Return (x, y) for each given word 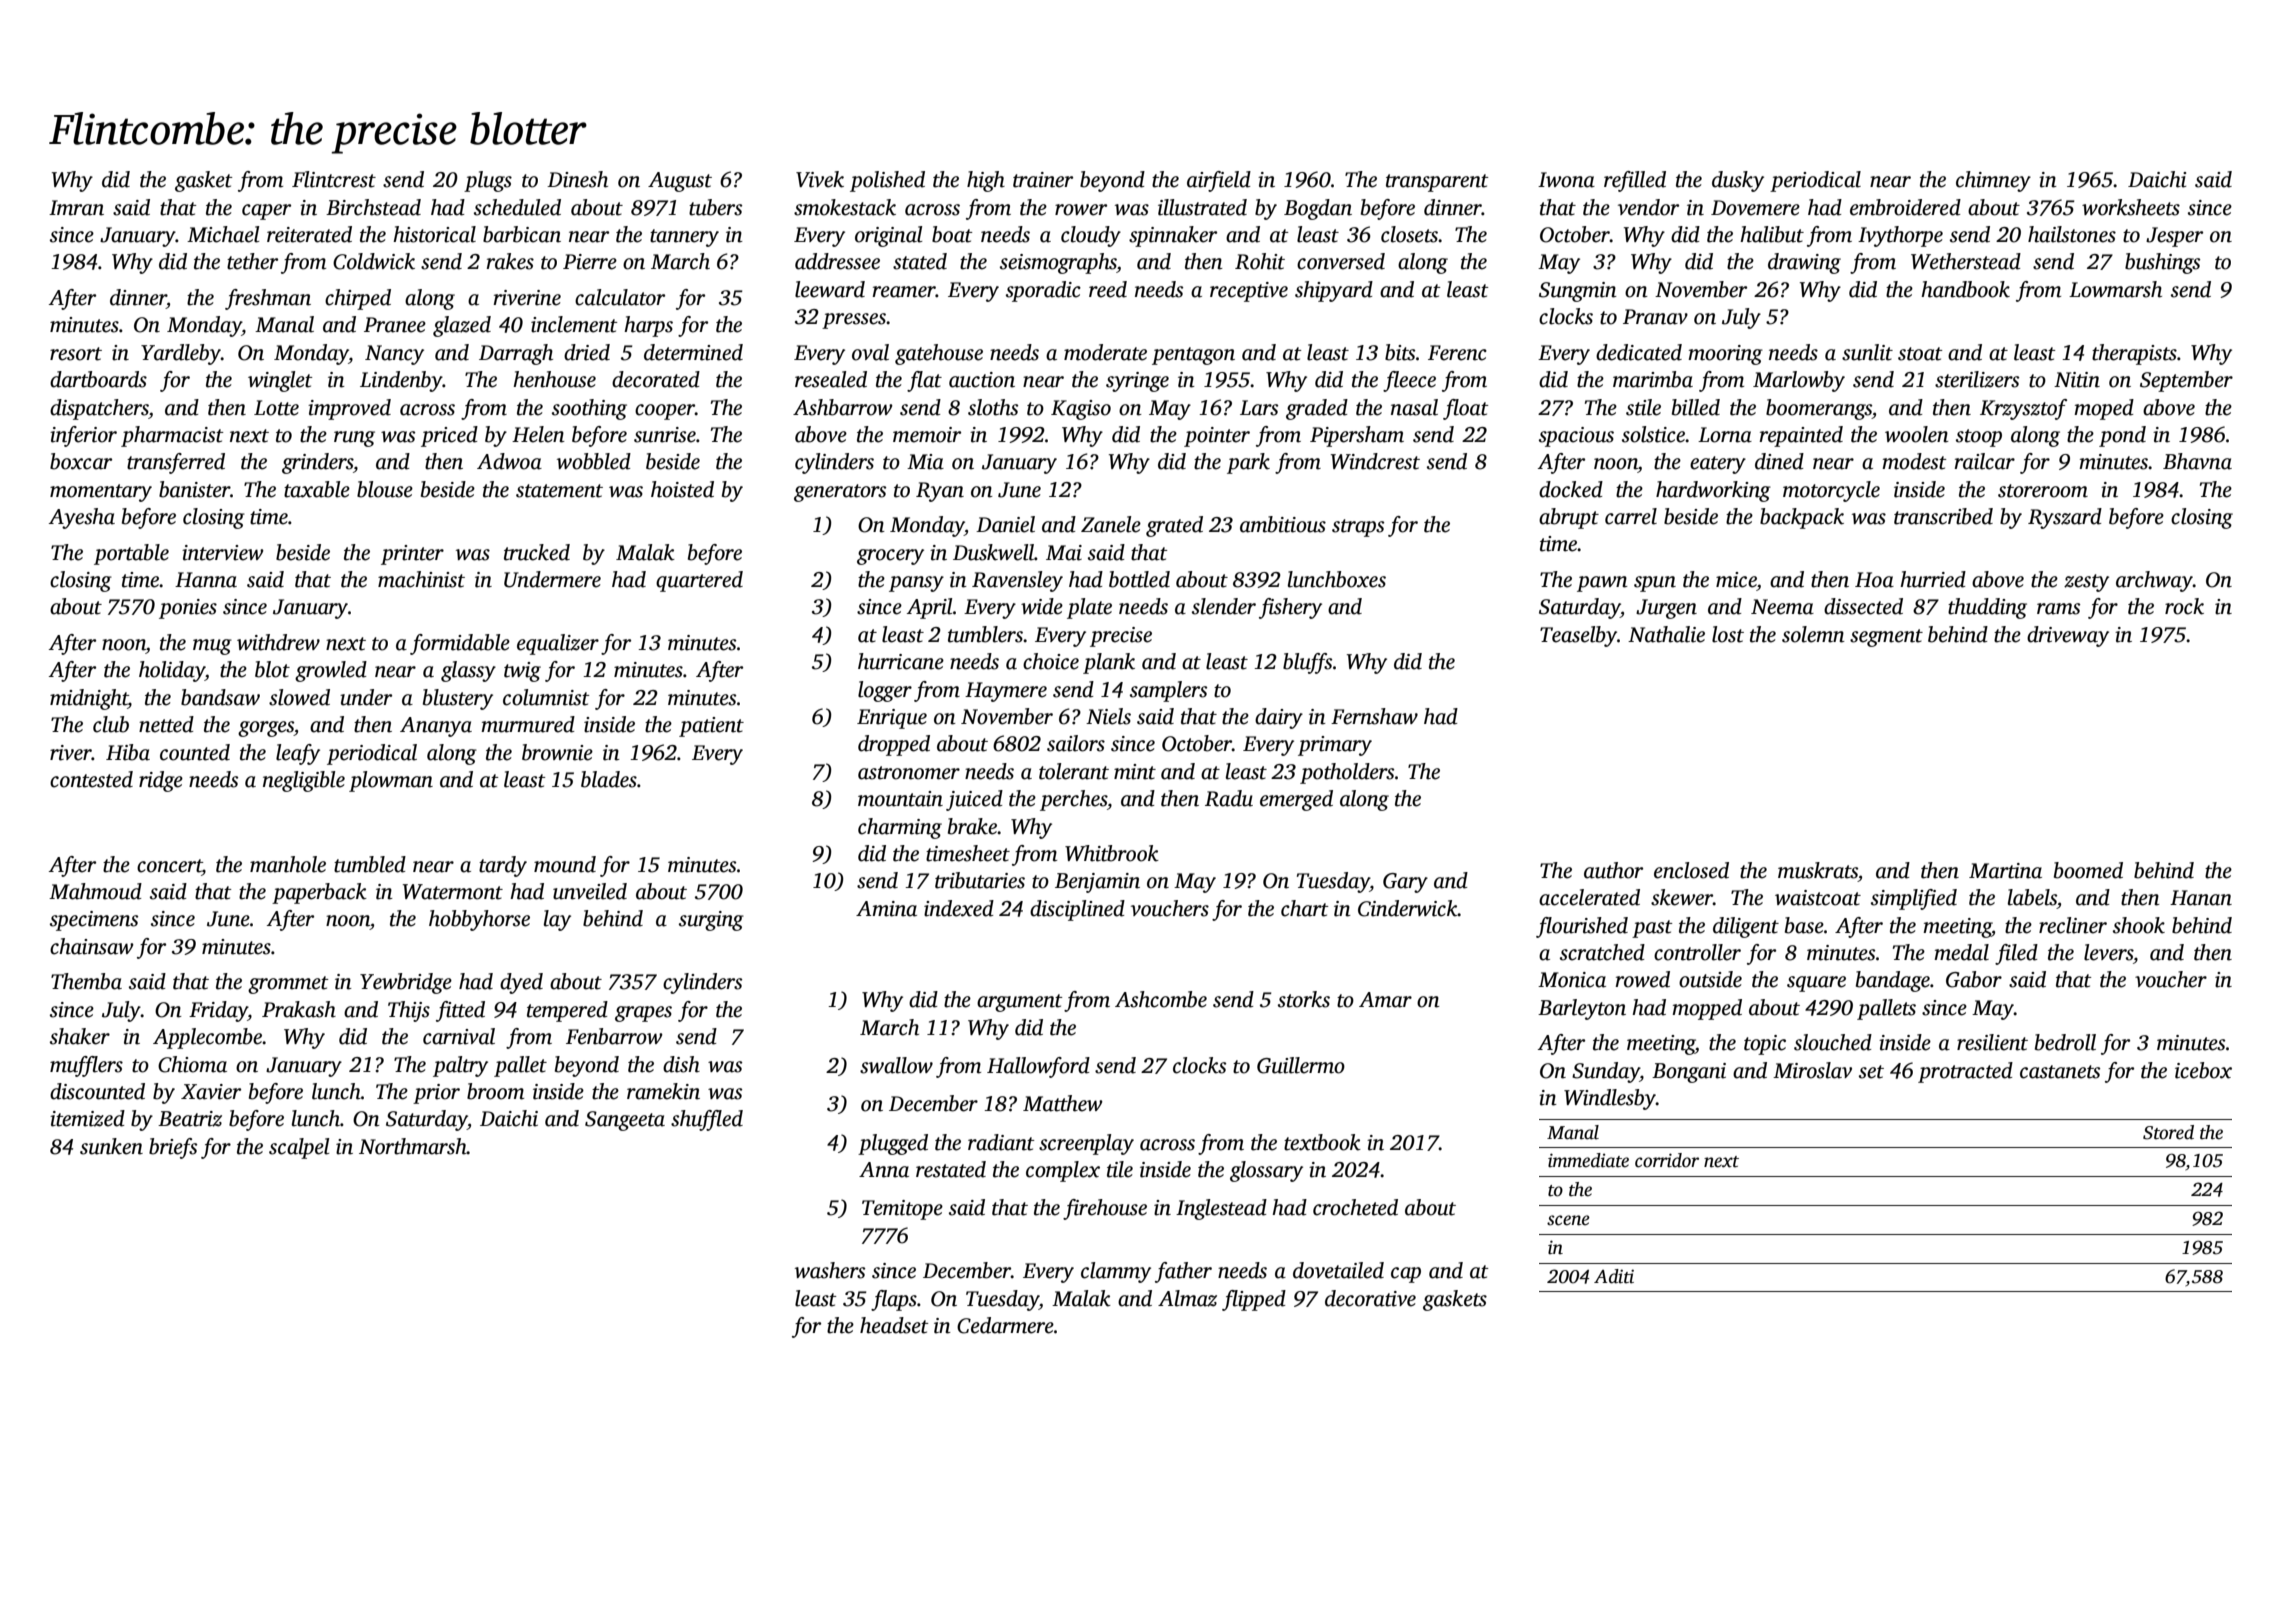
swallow (896, 1065)
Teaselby (1578, 636)
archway (2154, 581)
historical (434, 234)
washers (830, 1270)
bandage (1893, 981)
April (930, 608)
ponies (188, 609)
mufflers (86, 1066)
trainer (1043, 180)
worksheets (2131, 207)
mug (212, 647)
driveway (2068, 636)
